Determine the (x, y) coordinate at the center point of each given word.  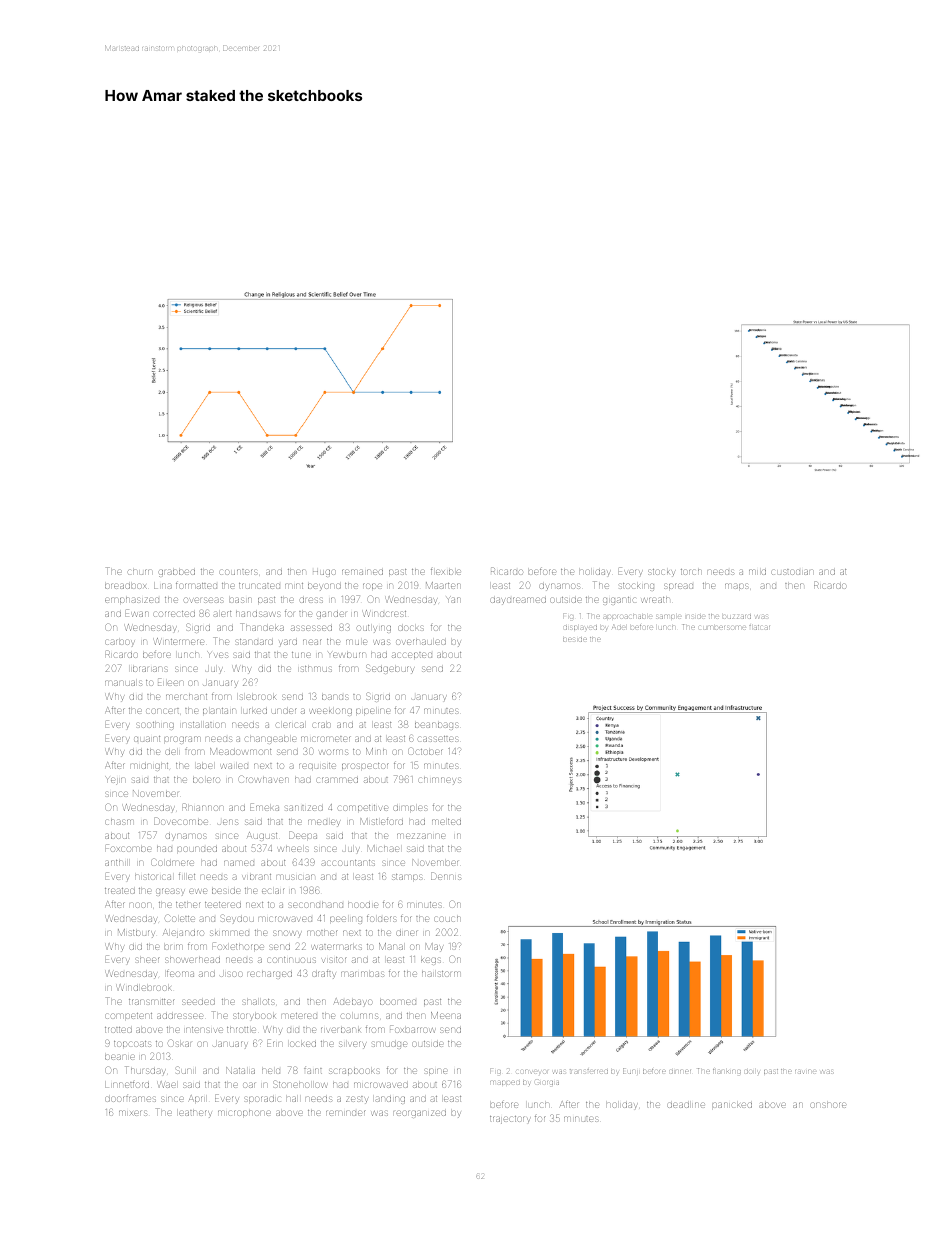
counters (238, 572)
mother (322, 933)
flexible (446, 572)
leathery (195, 1114)
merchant (186, 697)
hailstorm (441, 974)
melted (446, 822)
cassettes (438, 739)
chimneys (440, 781)
